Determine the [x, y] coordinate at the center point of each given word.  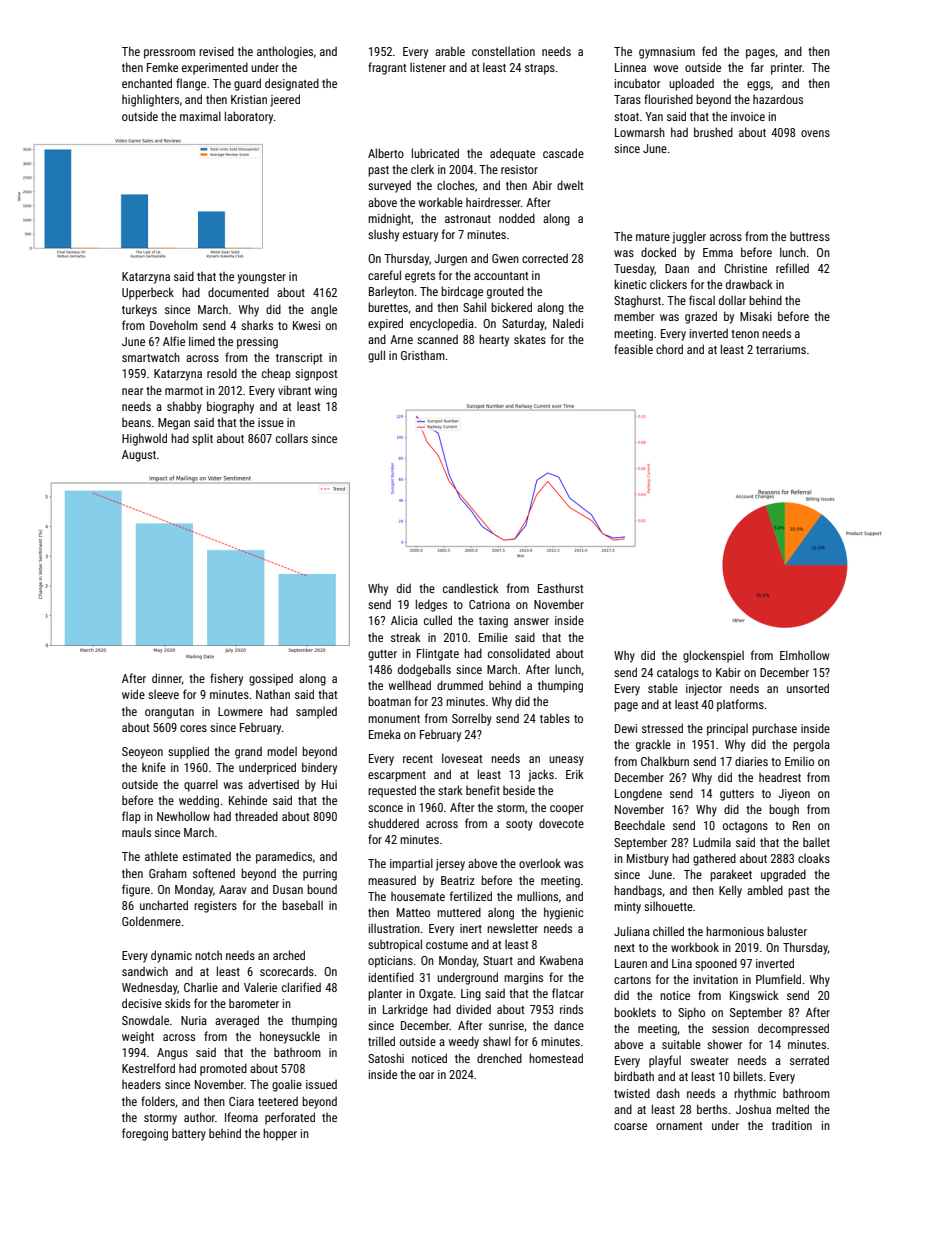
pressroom [169, 54]
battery [189, 1135]
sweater [709, 1061]
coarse [630, 1126]
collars [292, 438]
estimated [207, 856]
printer [787, 69]
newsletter [512, 928]
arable [450, 51]
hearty [494, 340]
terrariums [781, 349]
